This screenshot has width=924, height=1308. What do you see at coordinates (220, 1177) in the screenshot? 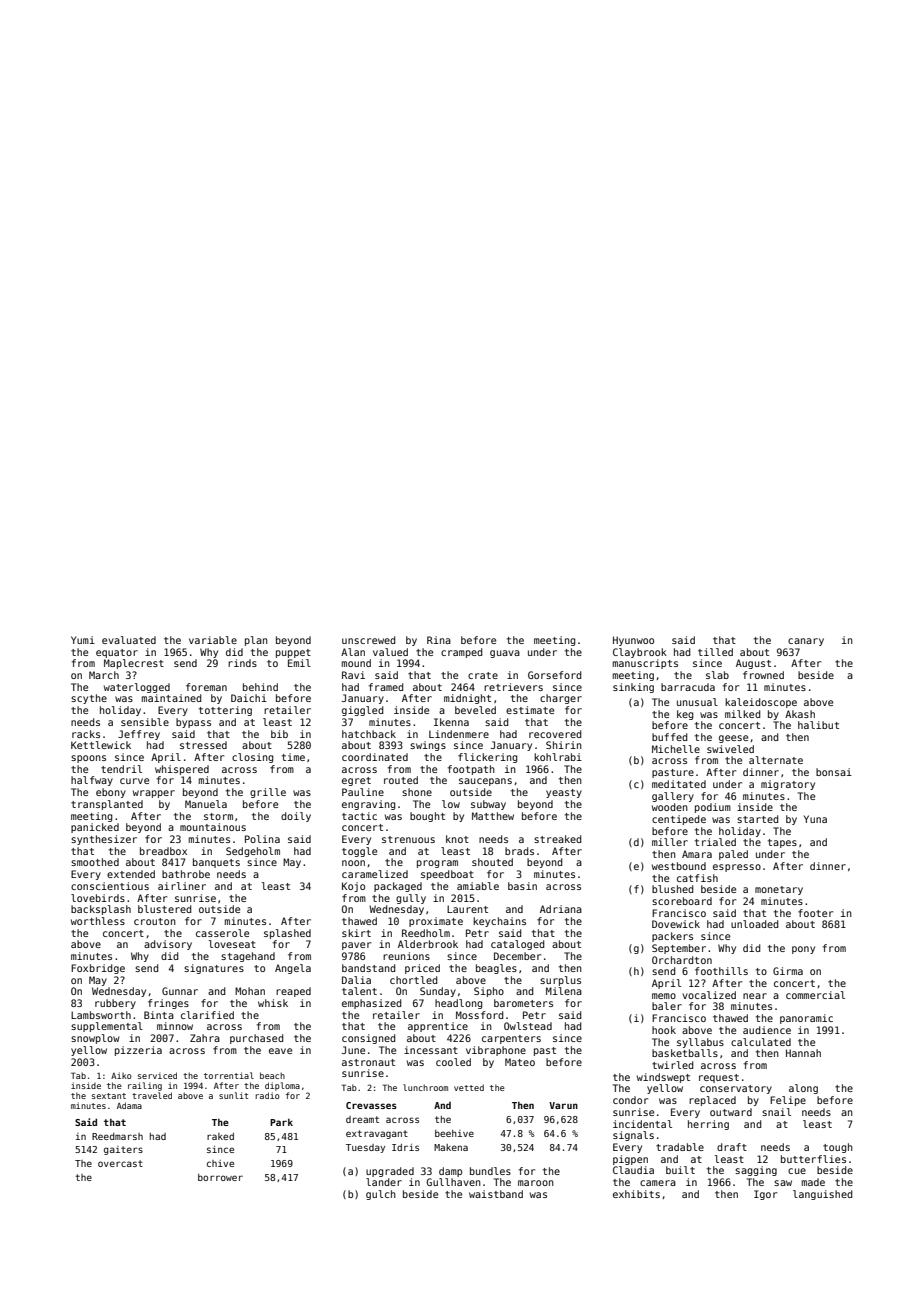
I see `borrower` at bounding box center [220, 1177].
